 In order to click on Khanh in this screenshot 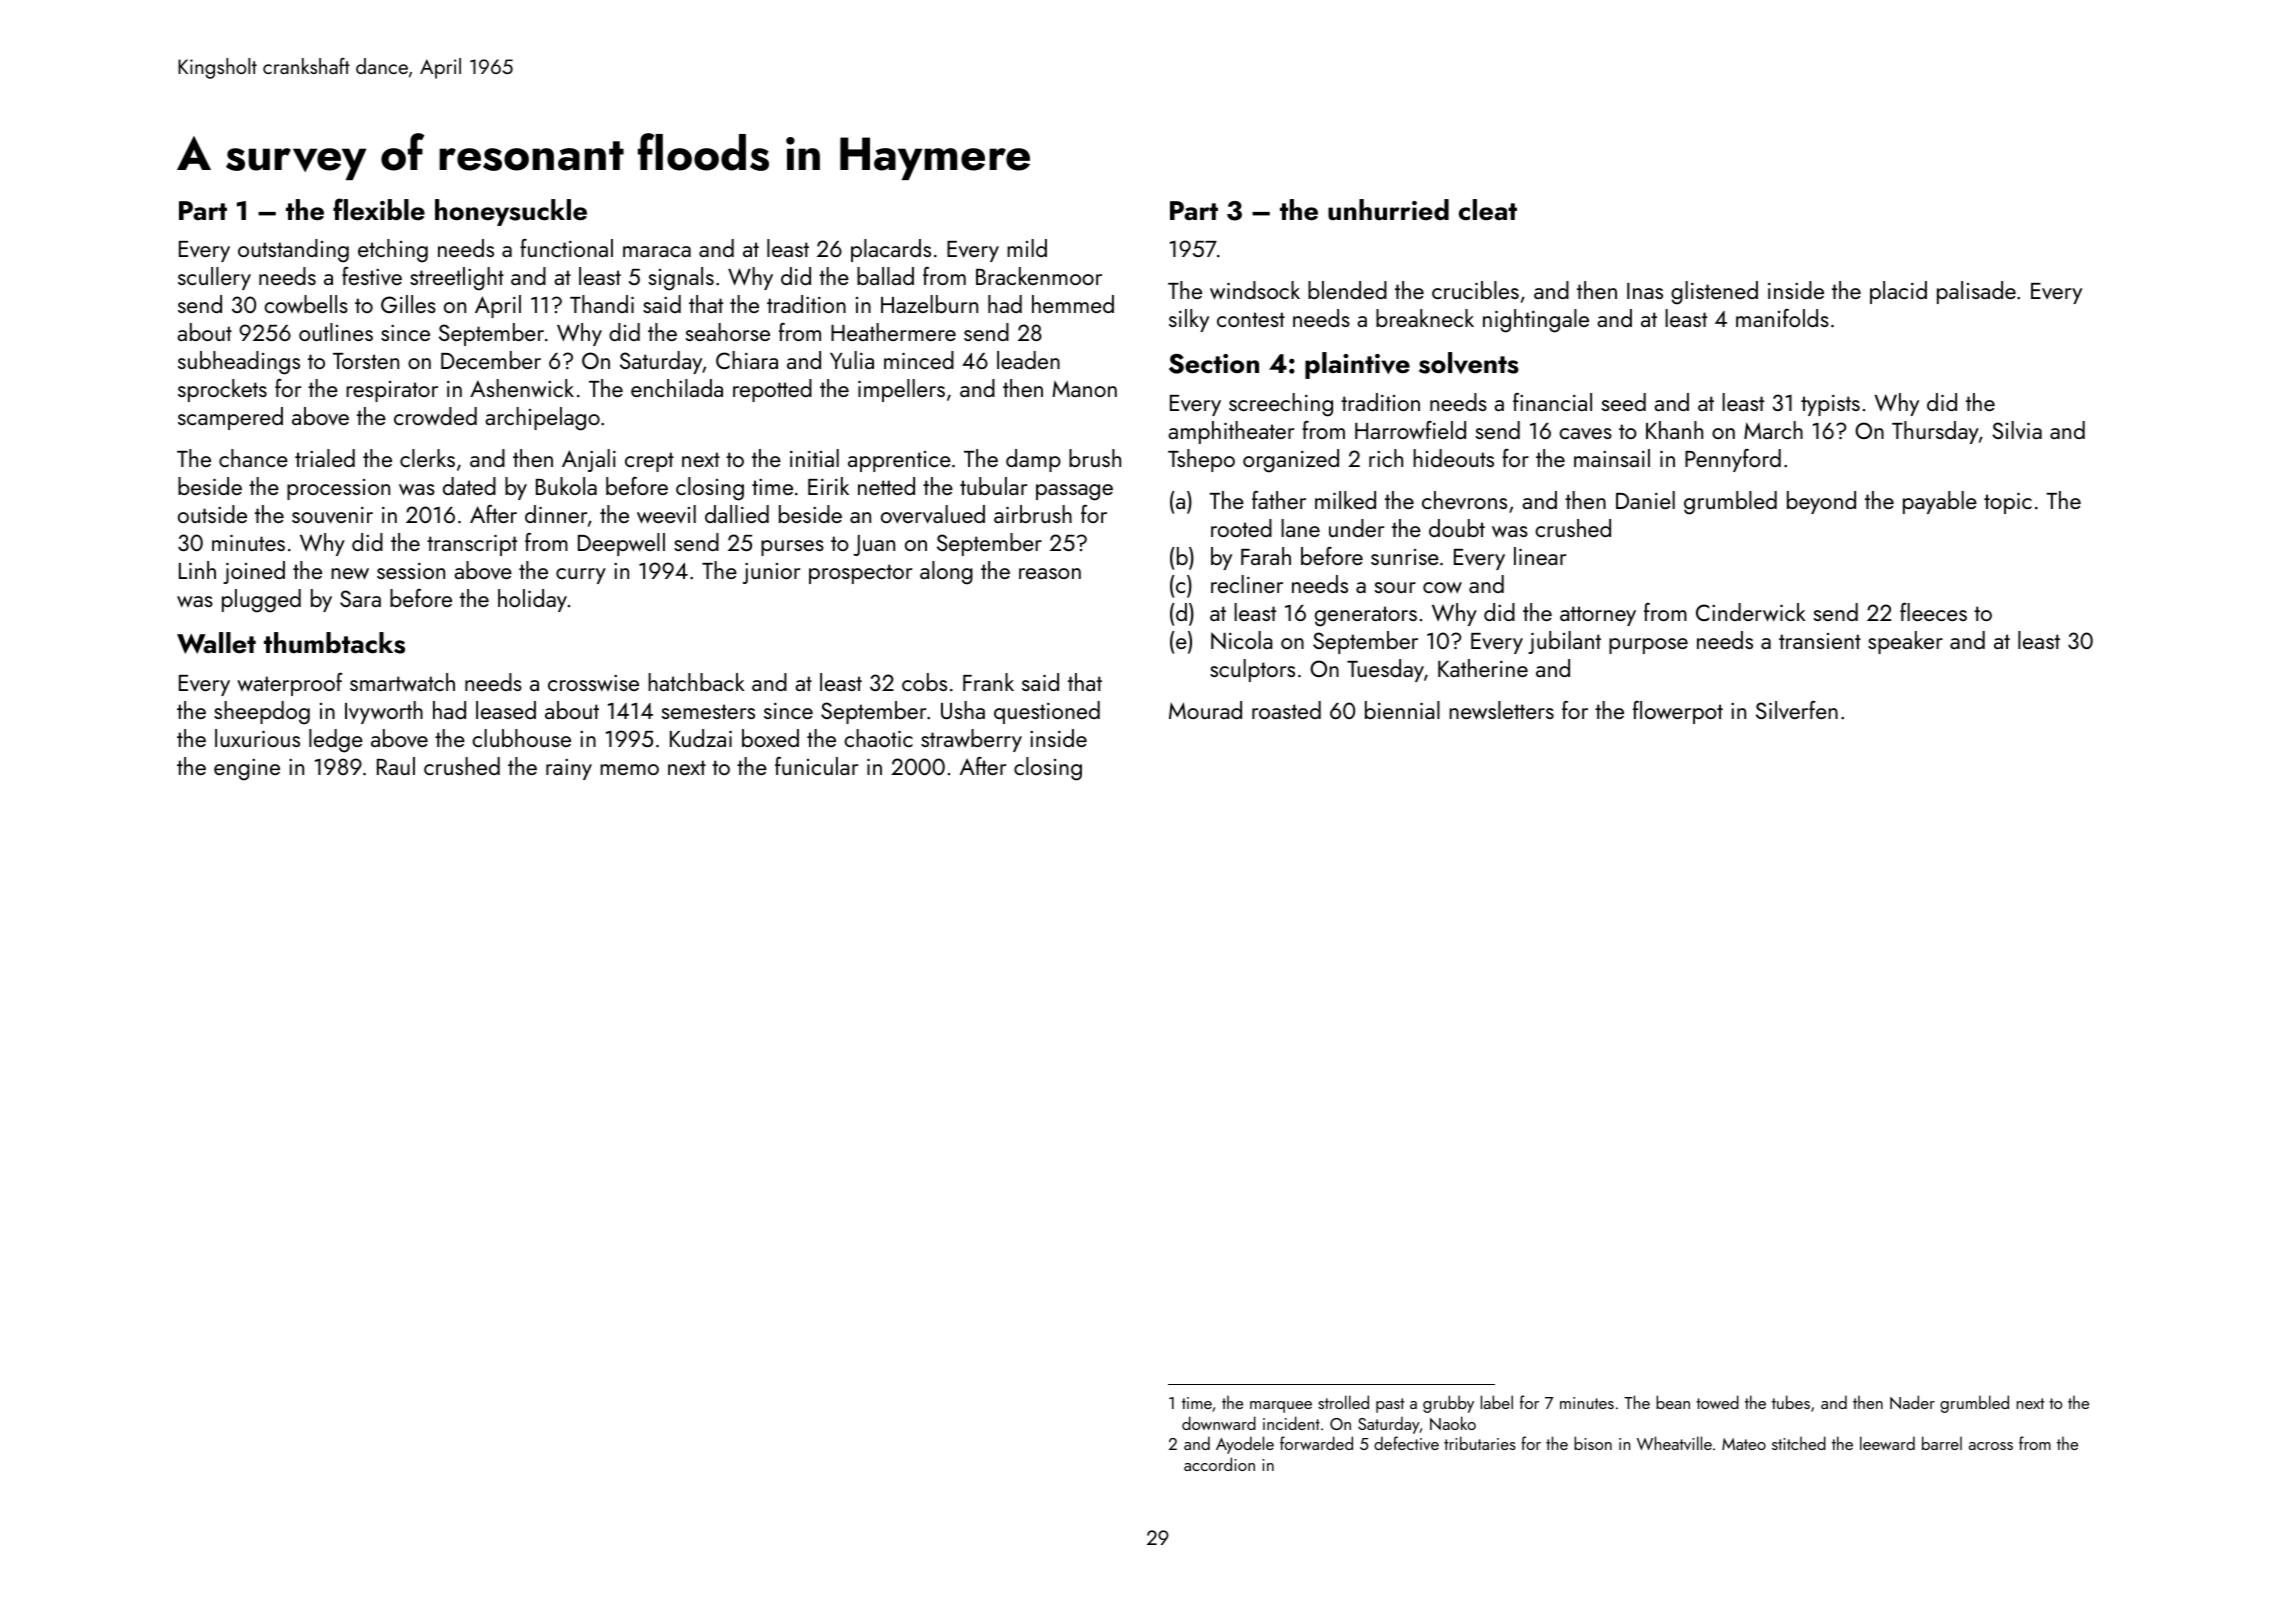, I will do `click(1674, 430)`.
